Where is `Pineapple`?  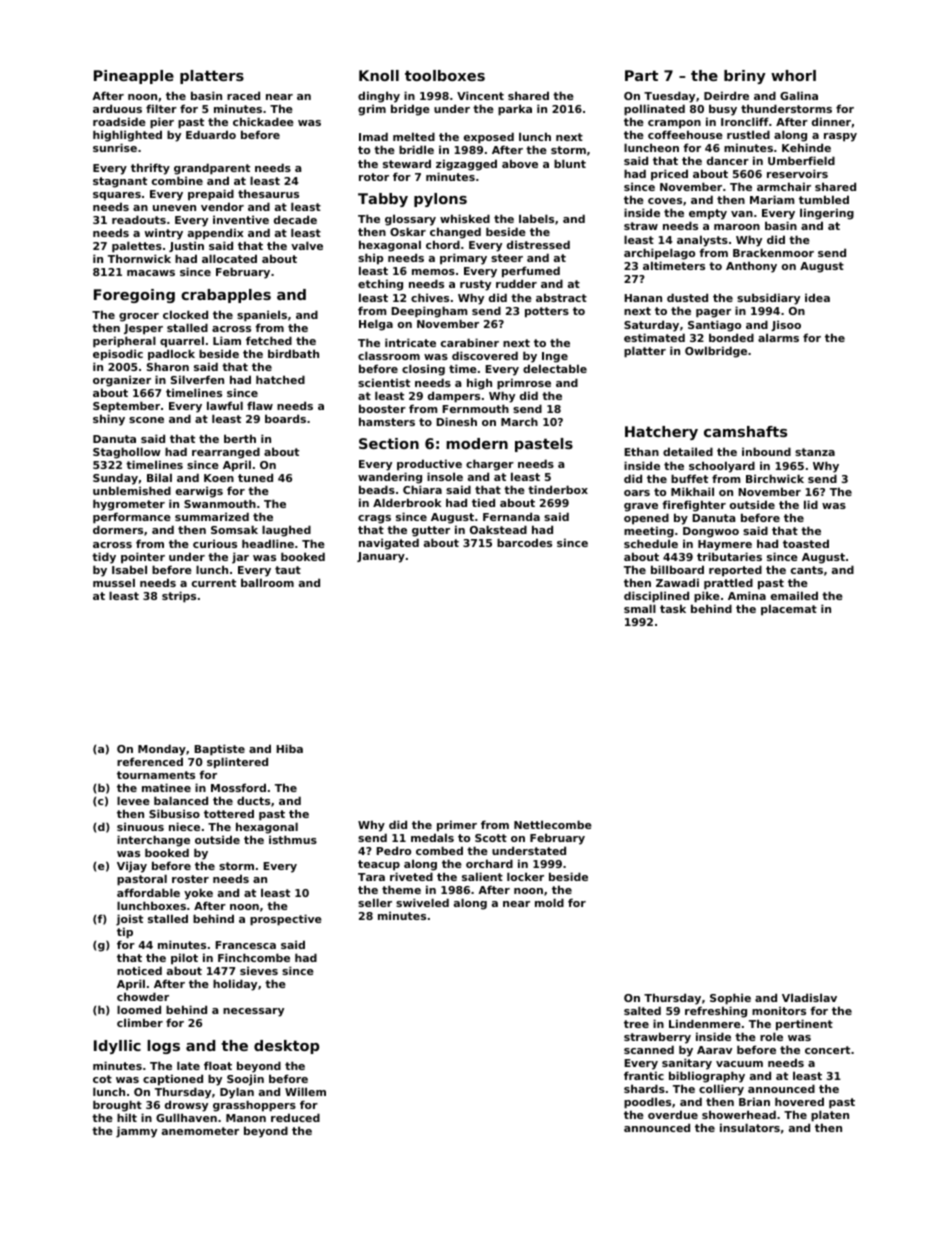 Pineapple is located at coordinates (134, 77).
